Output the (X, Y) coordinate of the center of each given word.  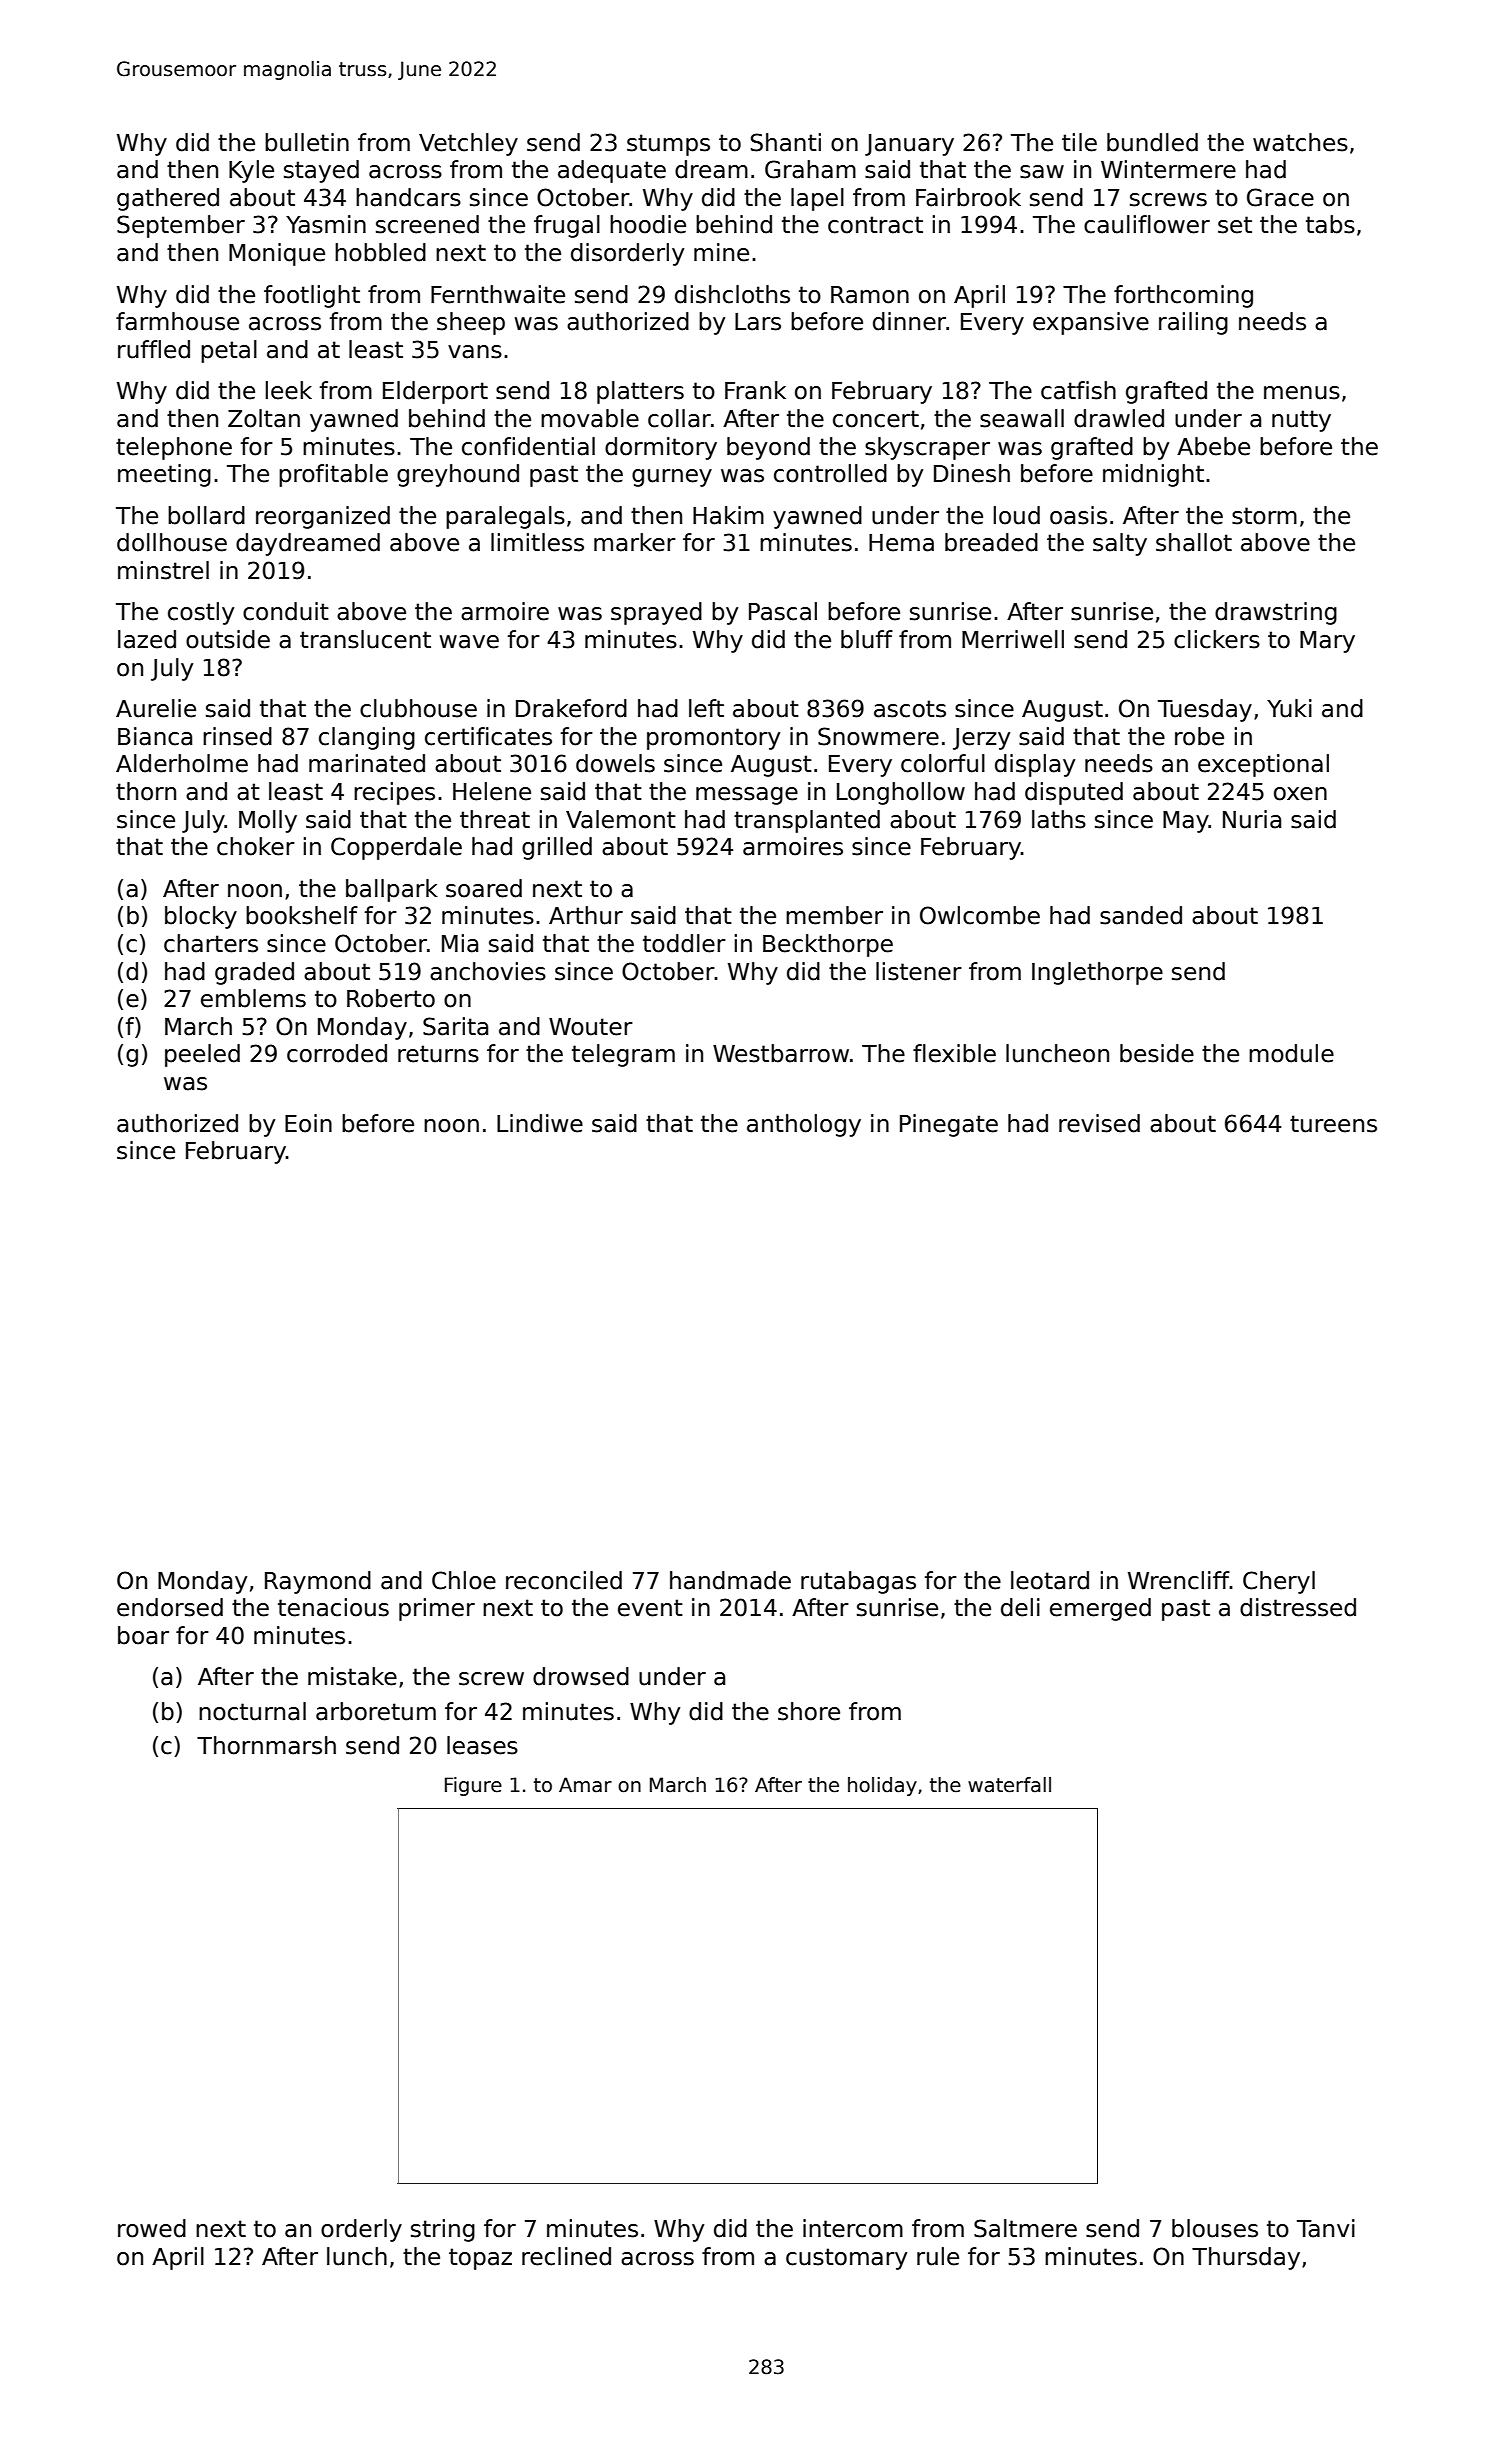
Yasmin (326, 224)
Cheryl (1279, 1582)
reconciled (564, 1580)
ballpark (392, 890)
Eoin (308, 1123)
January (909, 145)
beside (1157, 1053)
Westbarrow (781, 1053)
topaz (480, 2259)
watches (1300, 142)
